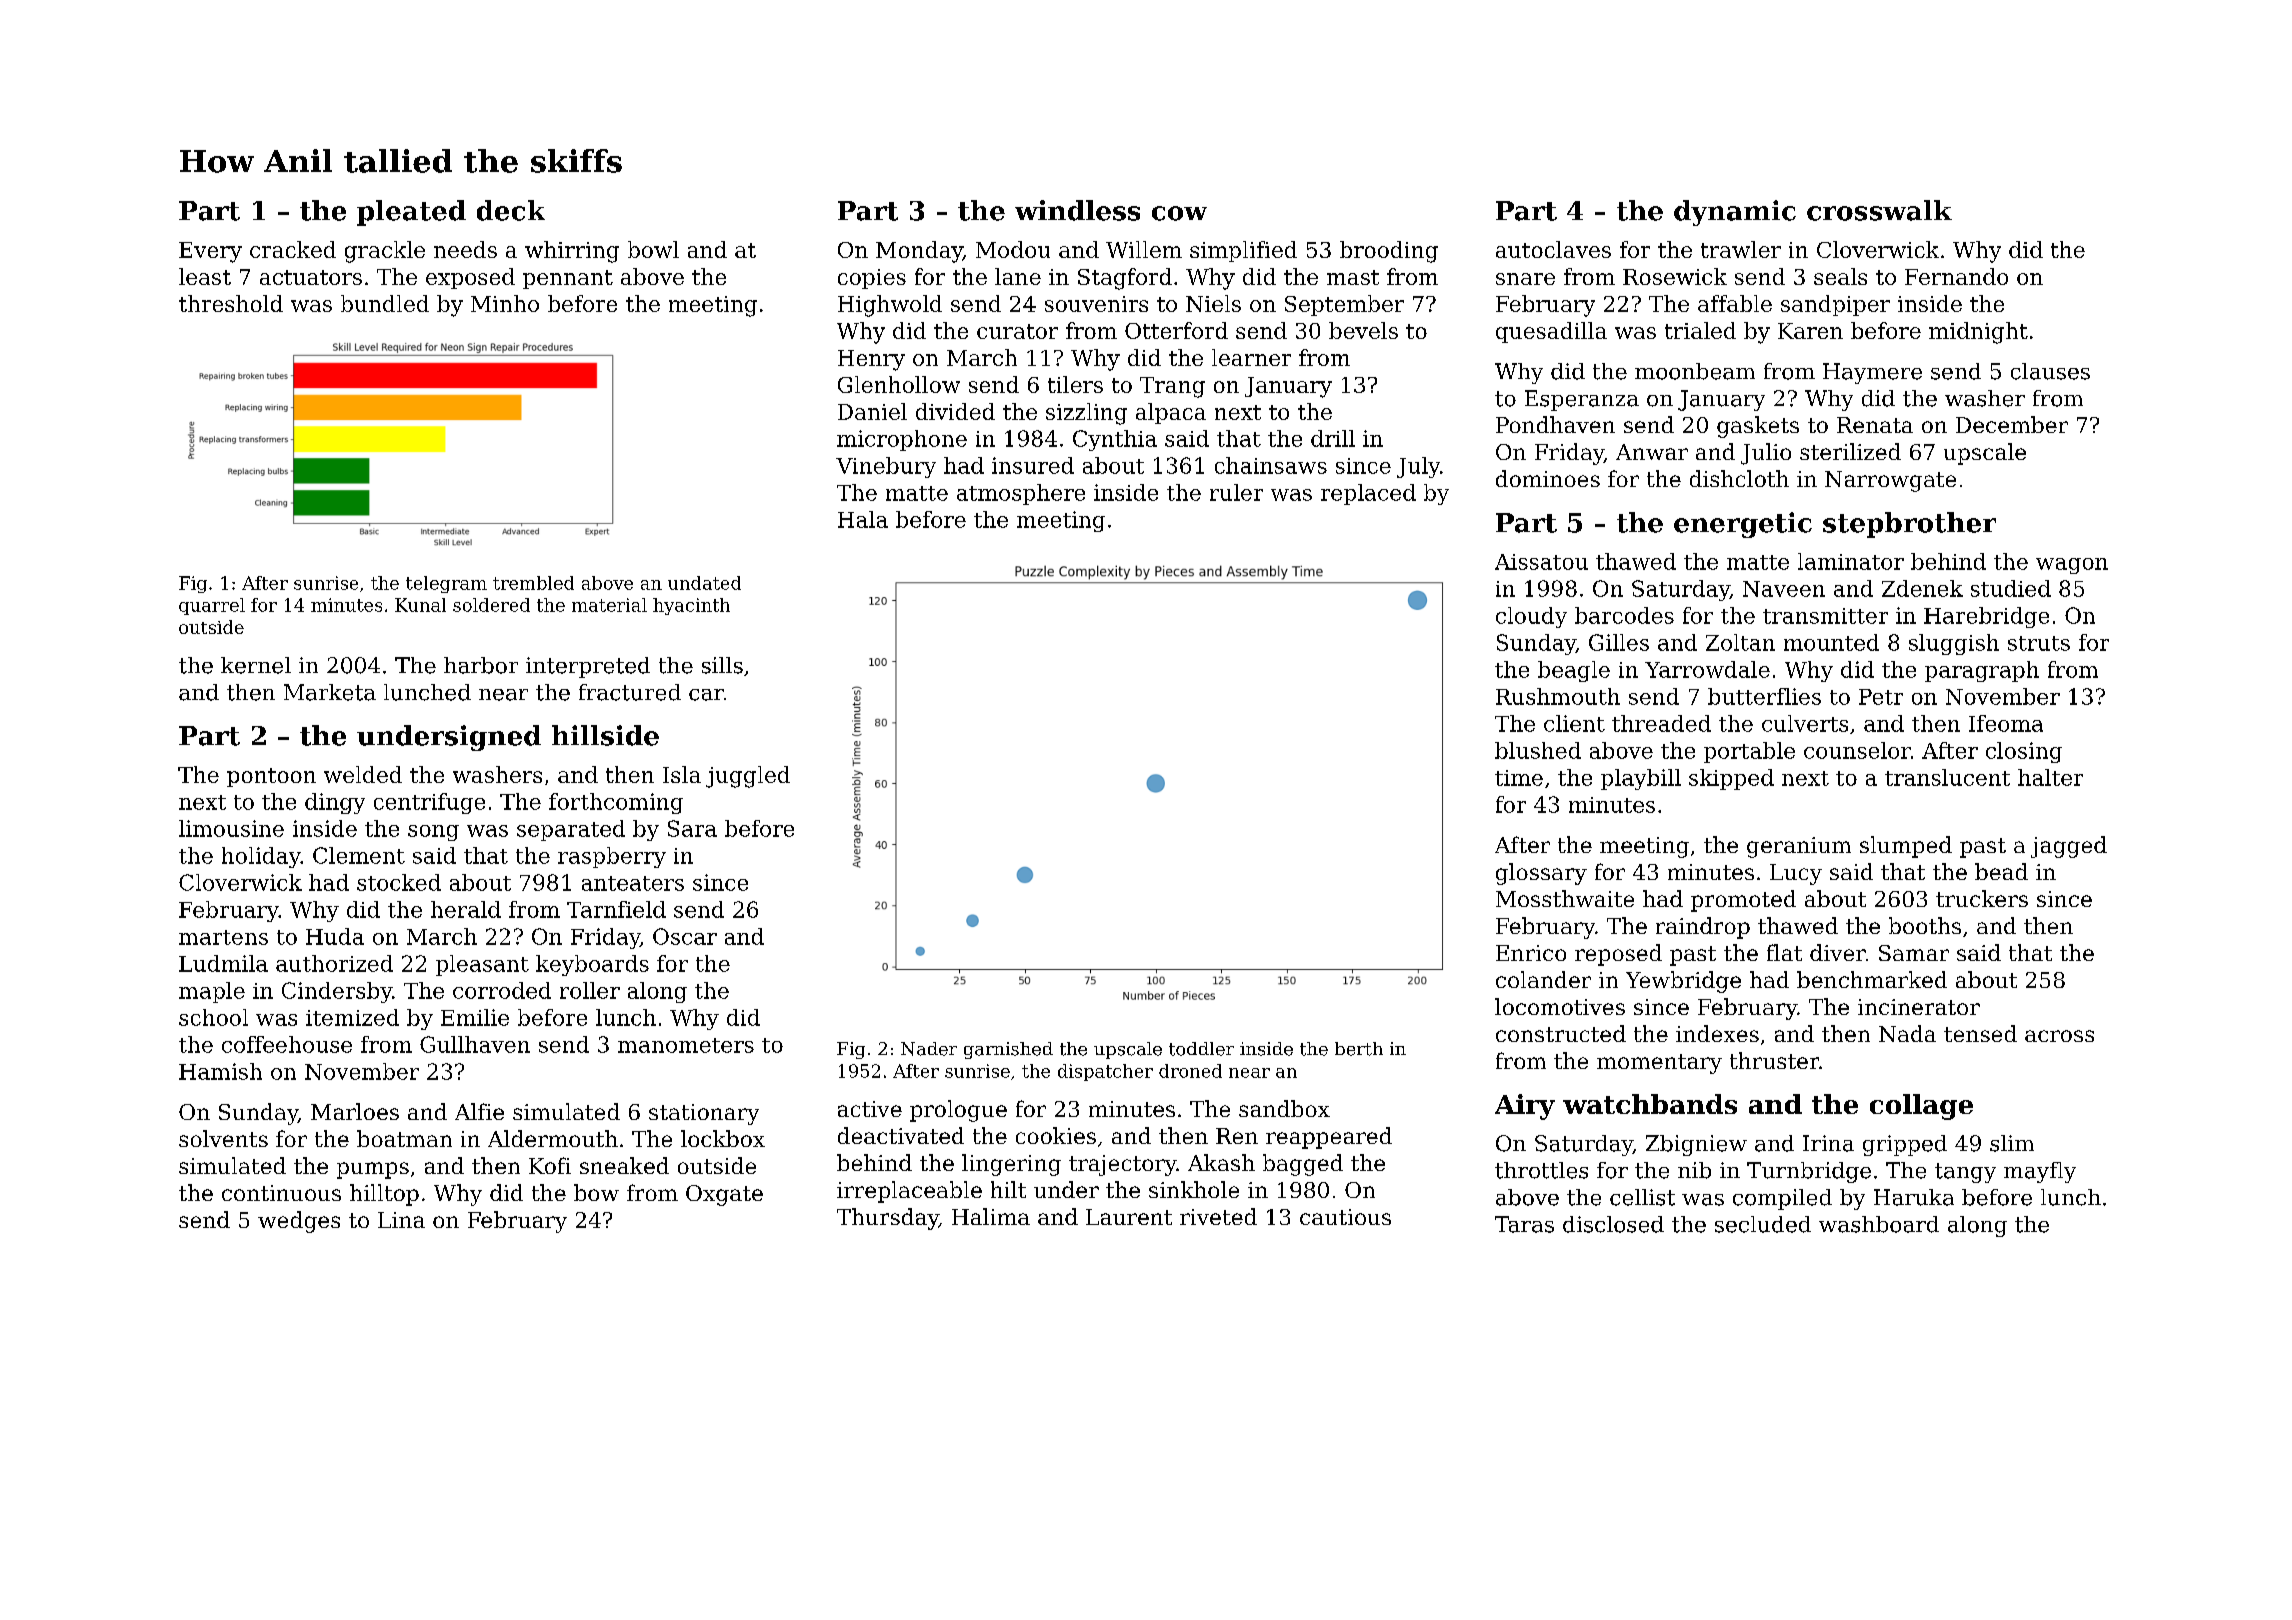 Image resolution: width=2292 pixels, height=1620 pixels. I want to click on across, so click(2059, 1036).
